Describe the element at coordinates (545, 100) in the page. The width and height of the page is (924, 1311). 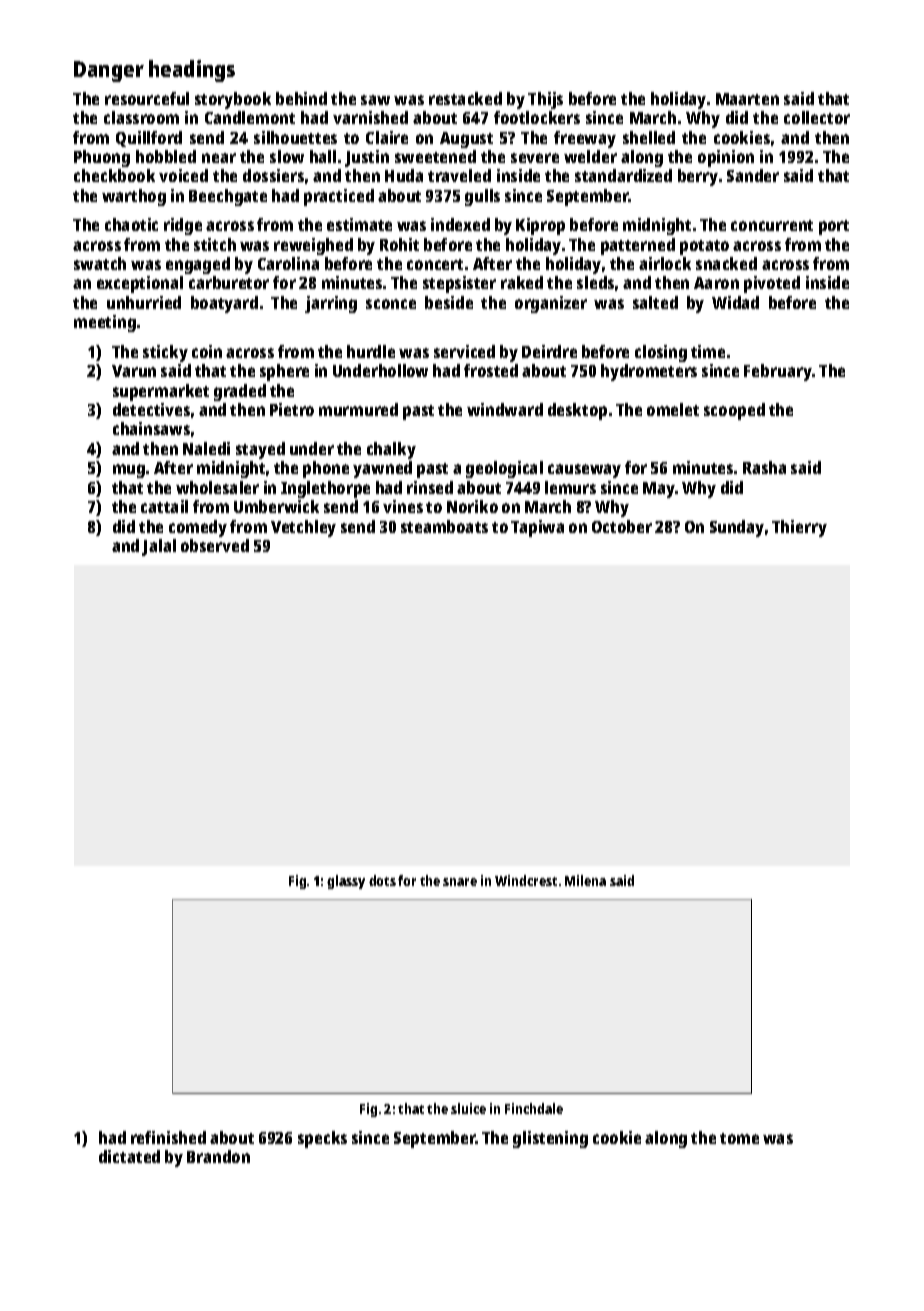
I see `Thijs` at that location.
